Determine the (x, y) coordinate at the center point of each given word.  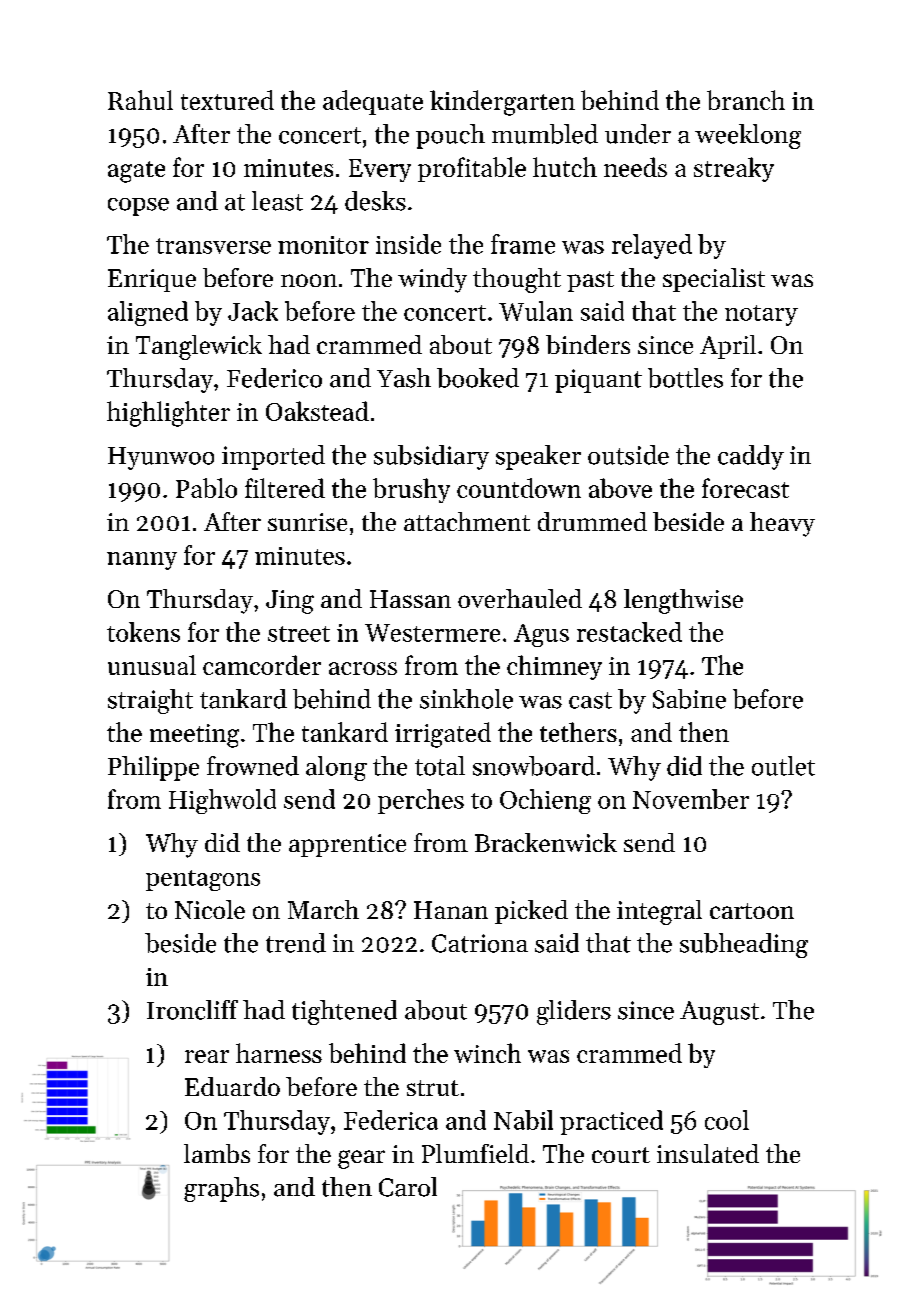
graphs (221, 1189)
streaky (734, 169)
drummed (592, 521)
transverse (213, 246)
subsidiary (431, 457)
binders (588, 344)
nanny (142, 561)
